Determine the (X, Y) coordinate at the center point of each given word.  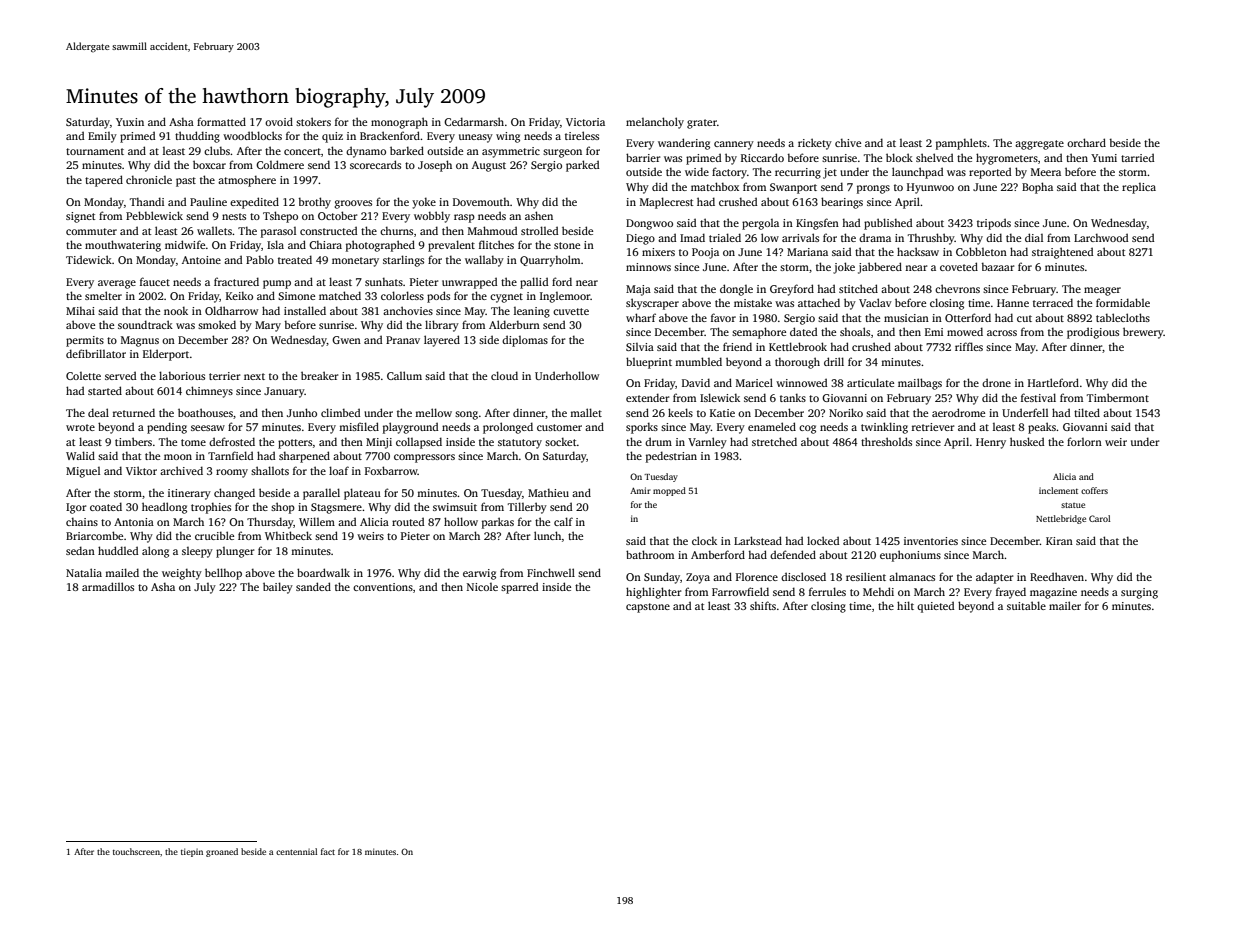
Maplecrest (667, 203)
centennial (296, 851)
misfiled (359, 426)
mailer (1065, 605)
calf (563, 521)
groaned (222, 852)
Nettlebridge (1061, 519)
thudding (197, 137)
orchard (1086, 142)
